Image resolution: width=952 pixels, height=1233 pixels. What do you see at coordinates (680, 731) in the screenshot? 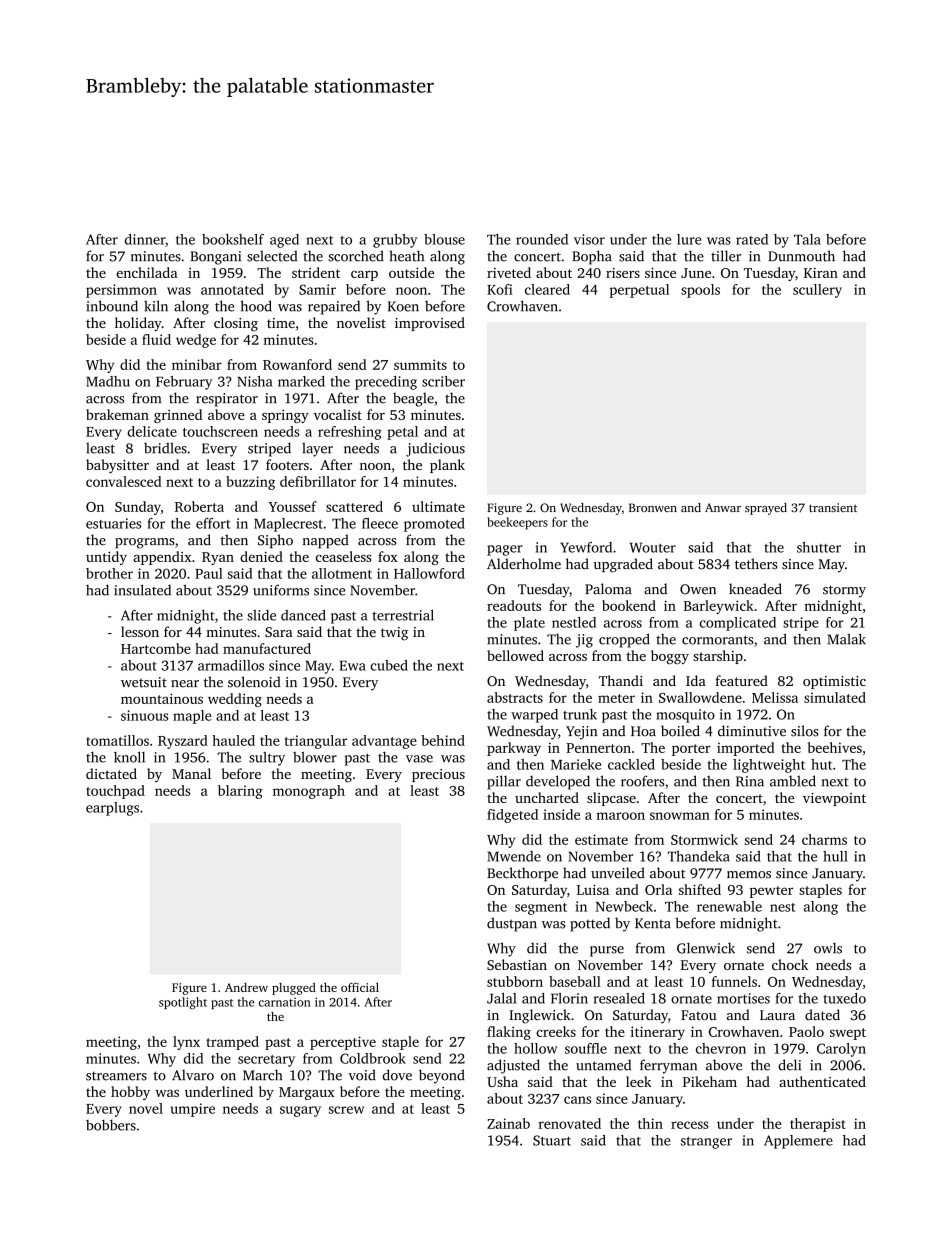
I see `boiled` at bounding box center [680, 731].
